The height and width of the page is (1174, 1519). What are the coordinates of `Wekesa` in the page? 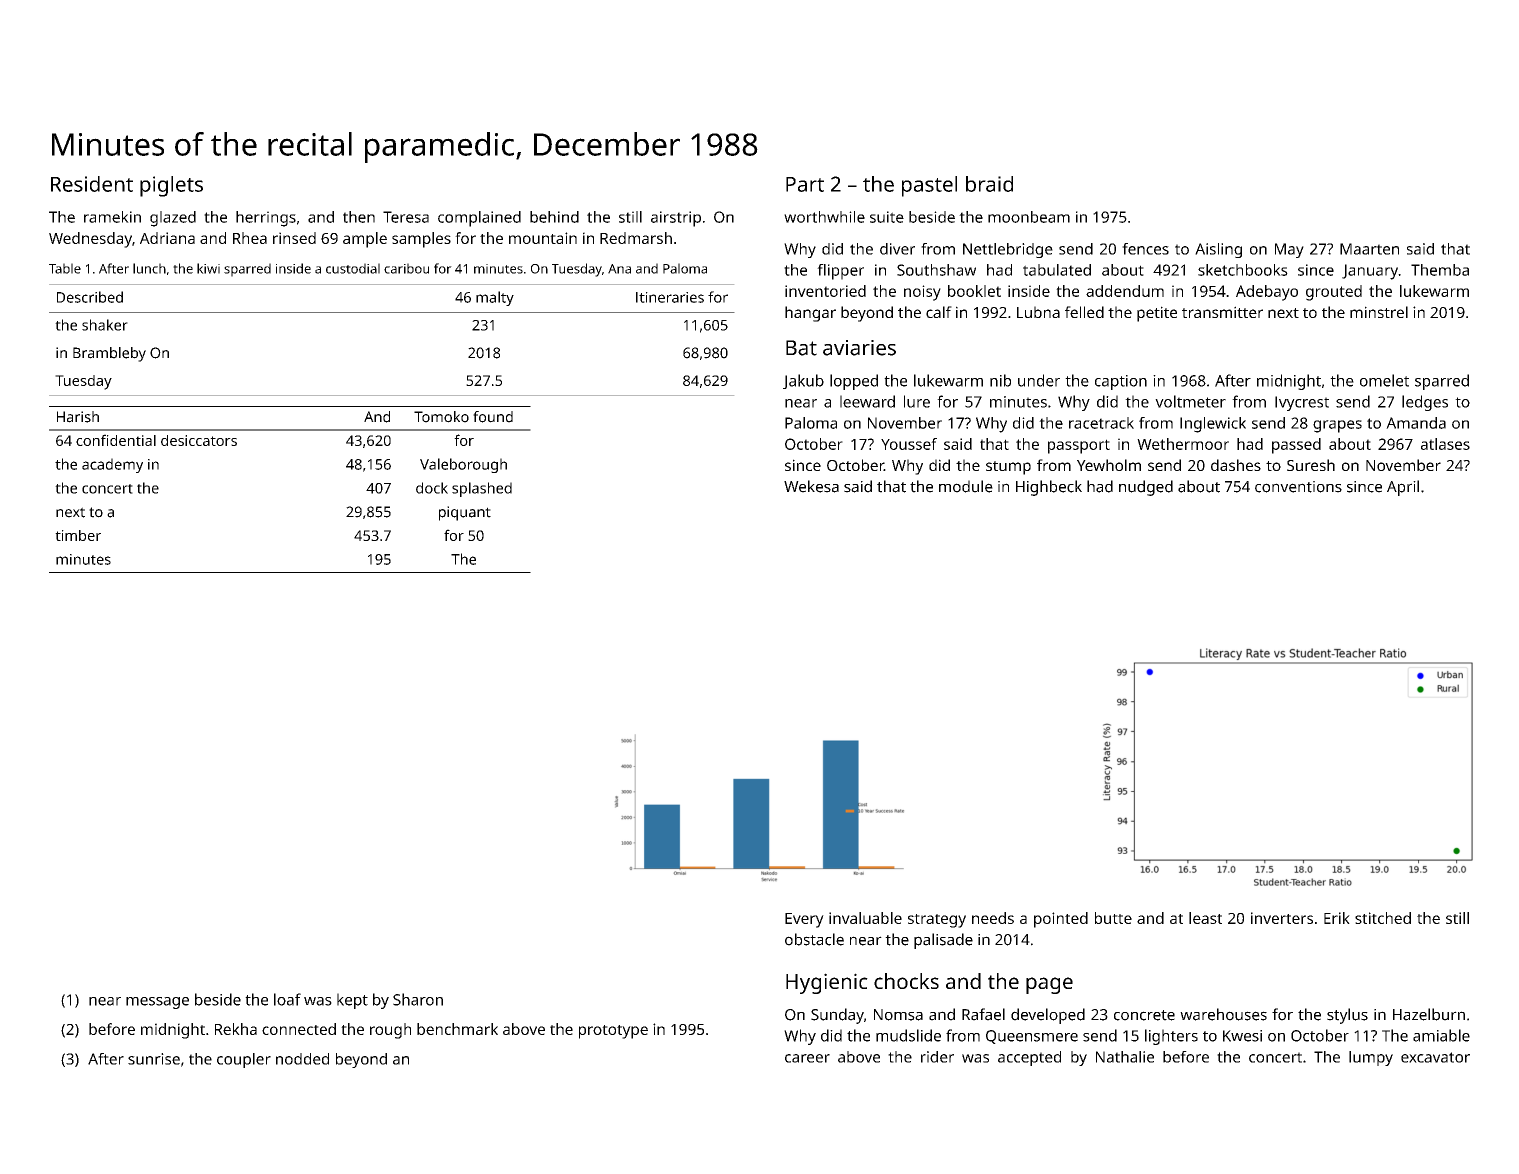 It's located at (811, 486).
